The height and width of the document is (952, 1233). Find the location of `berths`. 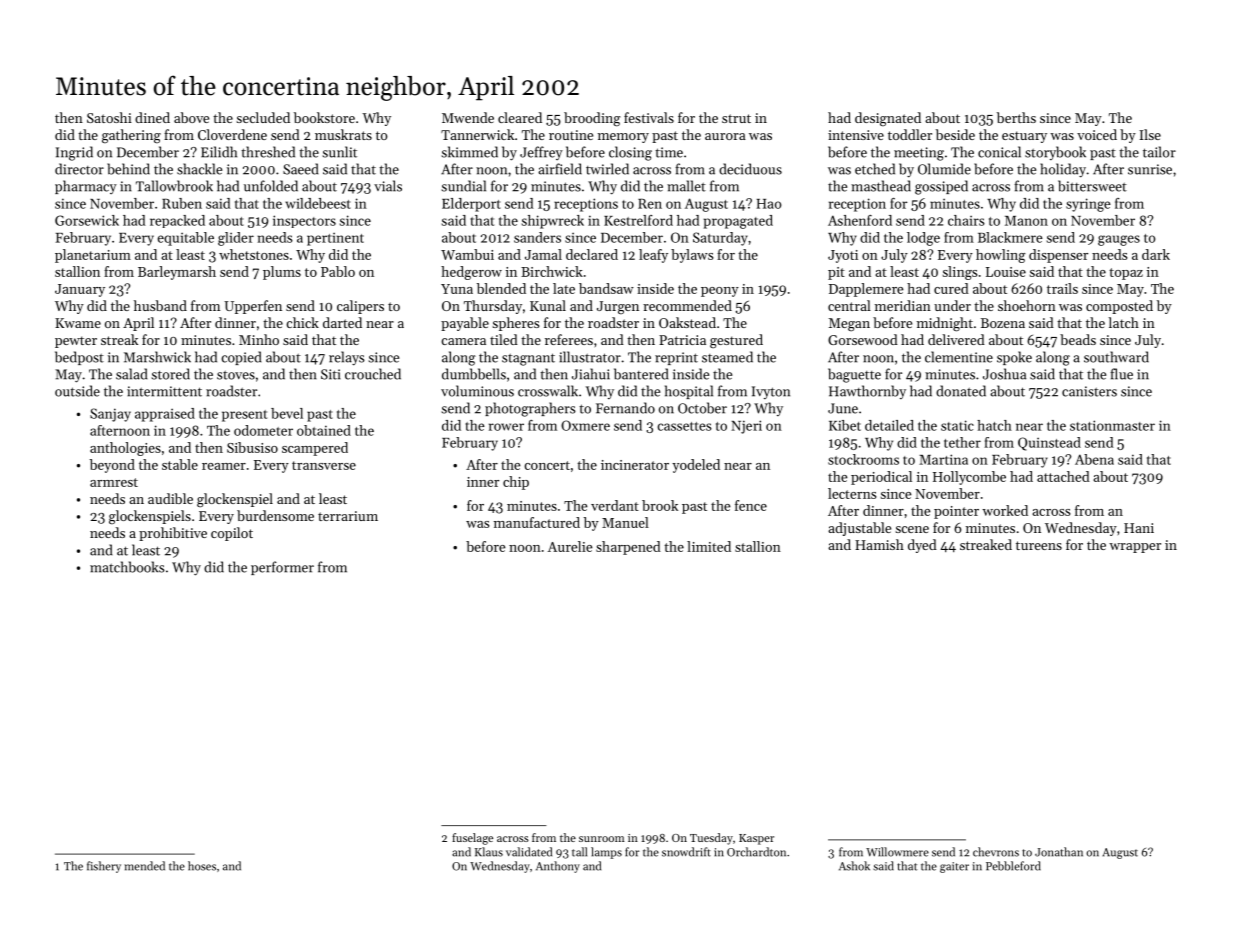

berths is located at coordinates (1016, 117).
